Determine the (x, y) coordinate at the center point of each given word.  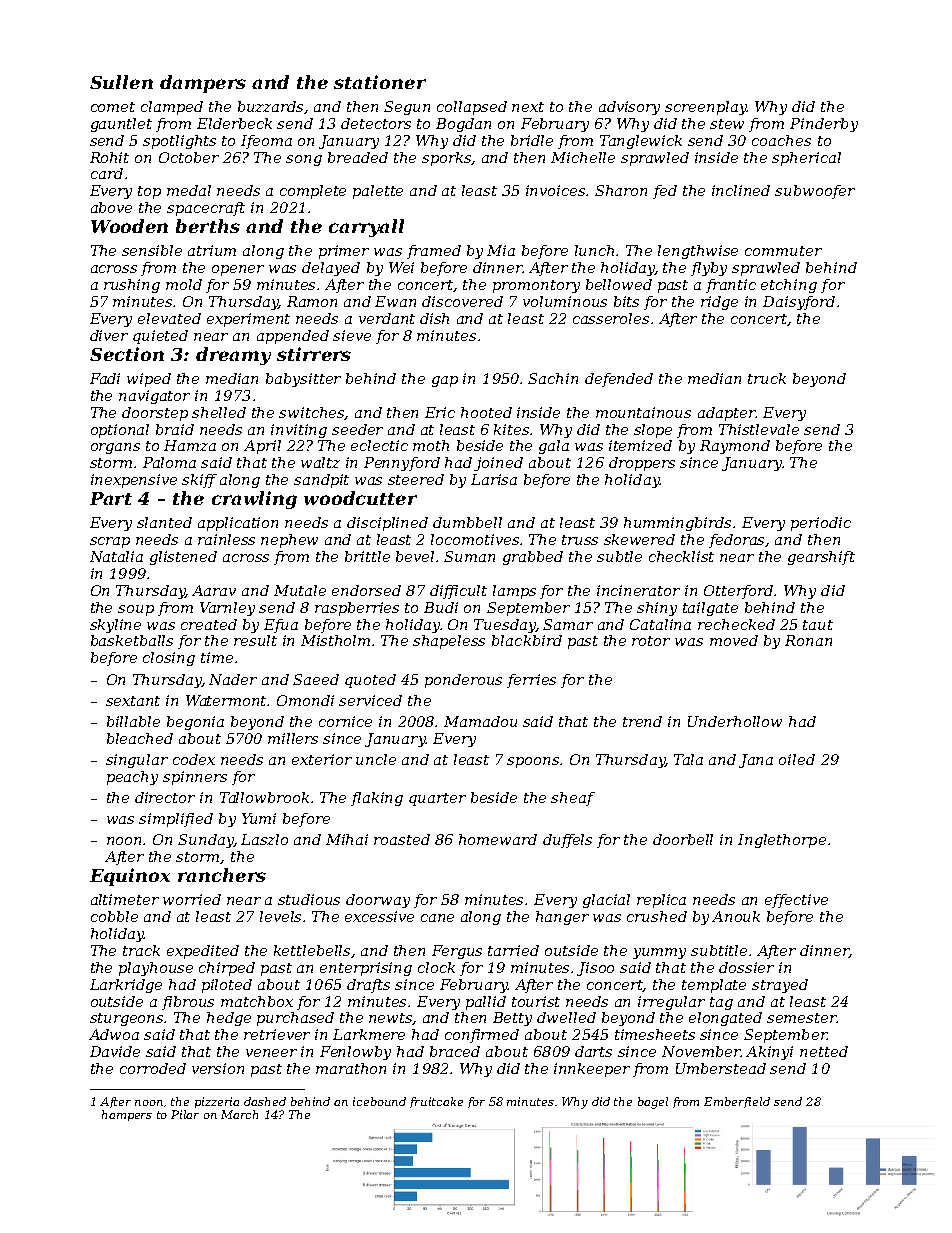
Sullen (121, 82)
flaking (377, 799)
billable (133, 721)
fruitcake (436, 1102)
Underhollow (735, 721)
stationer (380, 82)
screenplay (706, 108)
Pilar (185, 1114)
